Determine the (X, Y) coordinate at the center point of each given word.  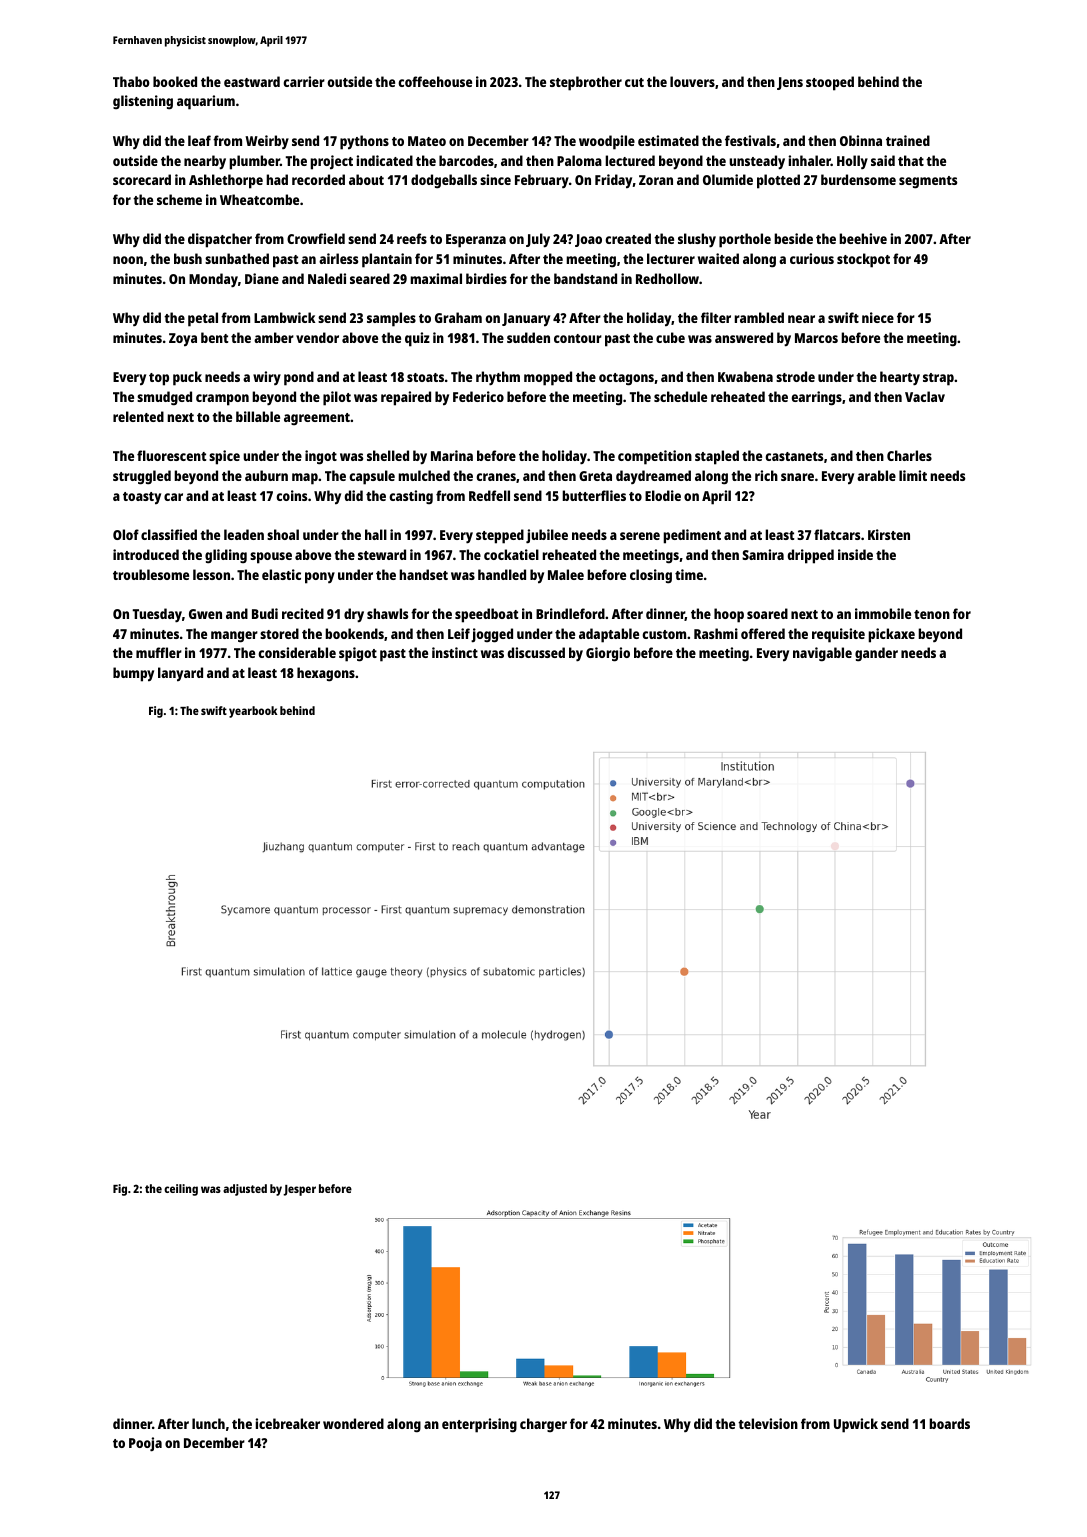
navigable (822, 654)
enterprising (479, 1425)
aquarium (206, 102)
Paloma (579, 160)
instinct (455, 652)
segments (928, 182)
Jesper (299, 1190)
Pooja (145, 1444)
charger (543, 1425)
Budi (265, 613)
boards (949, 1423)
